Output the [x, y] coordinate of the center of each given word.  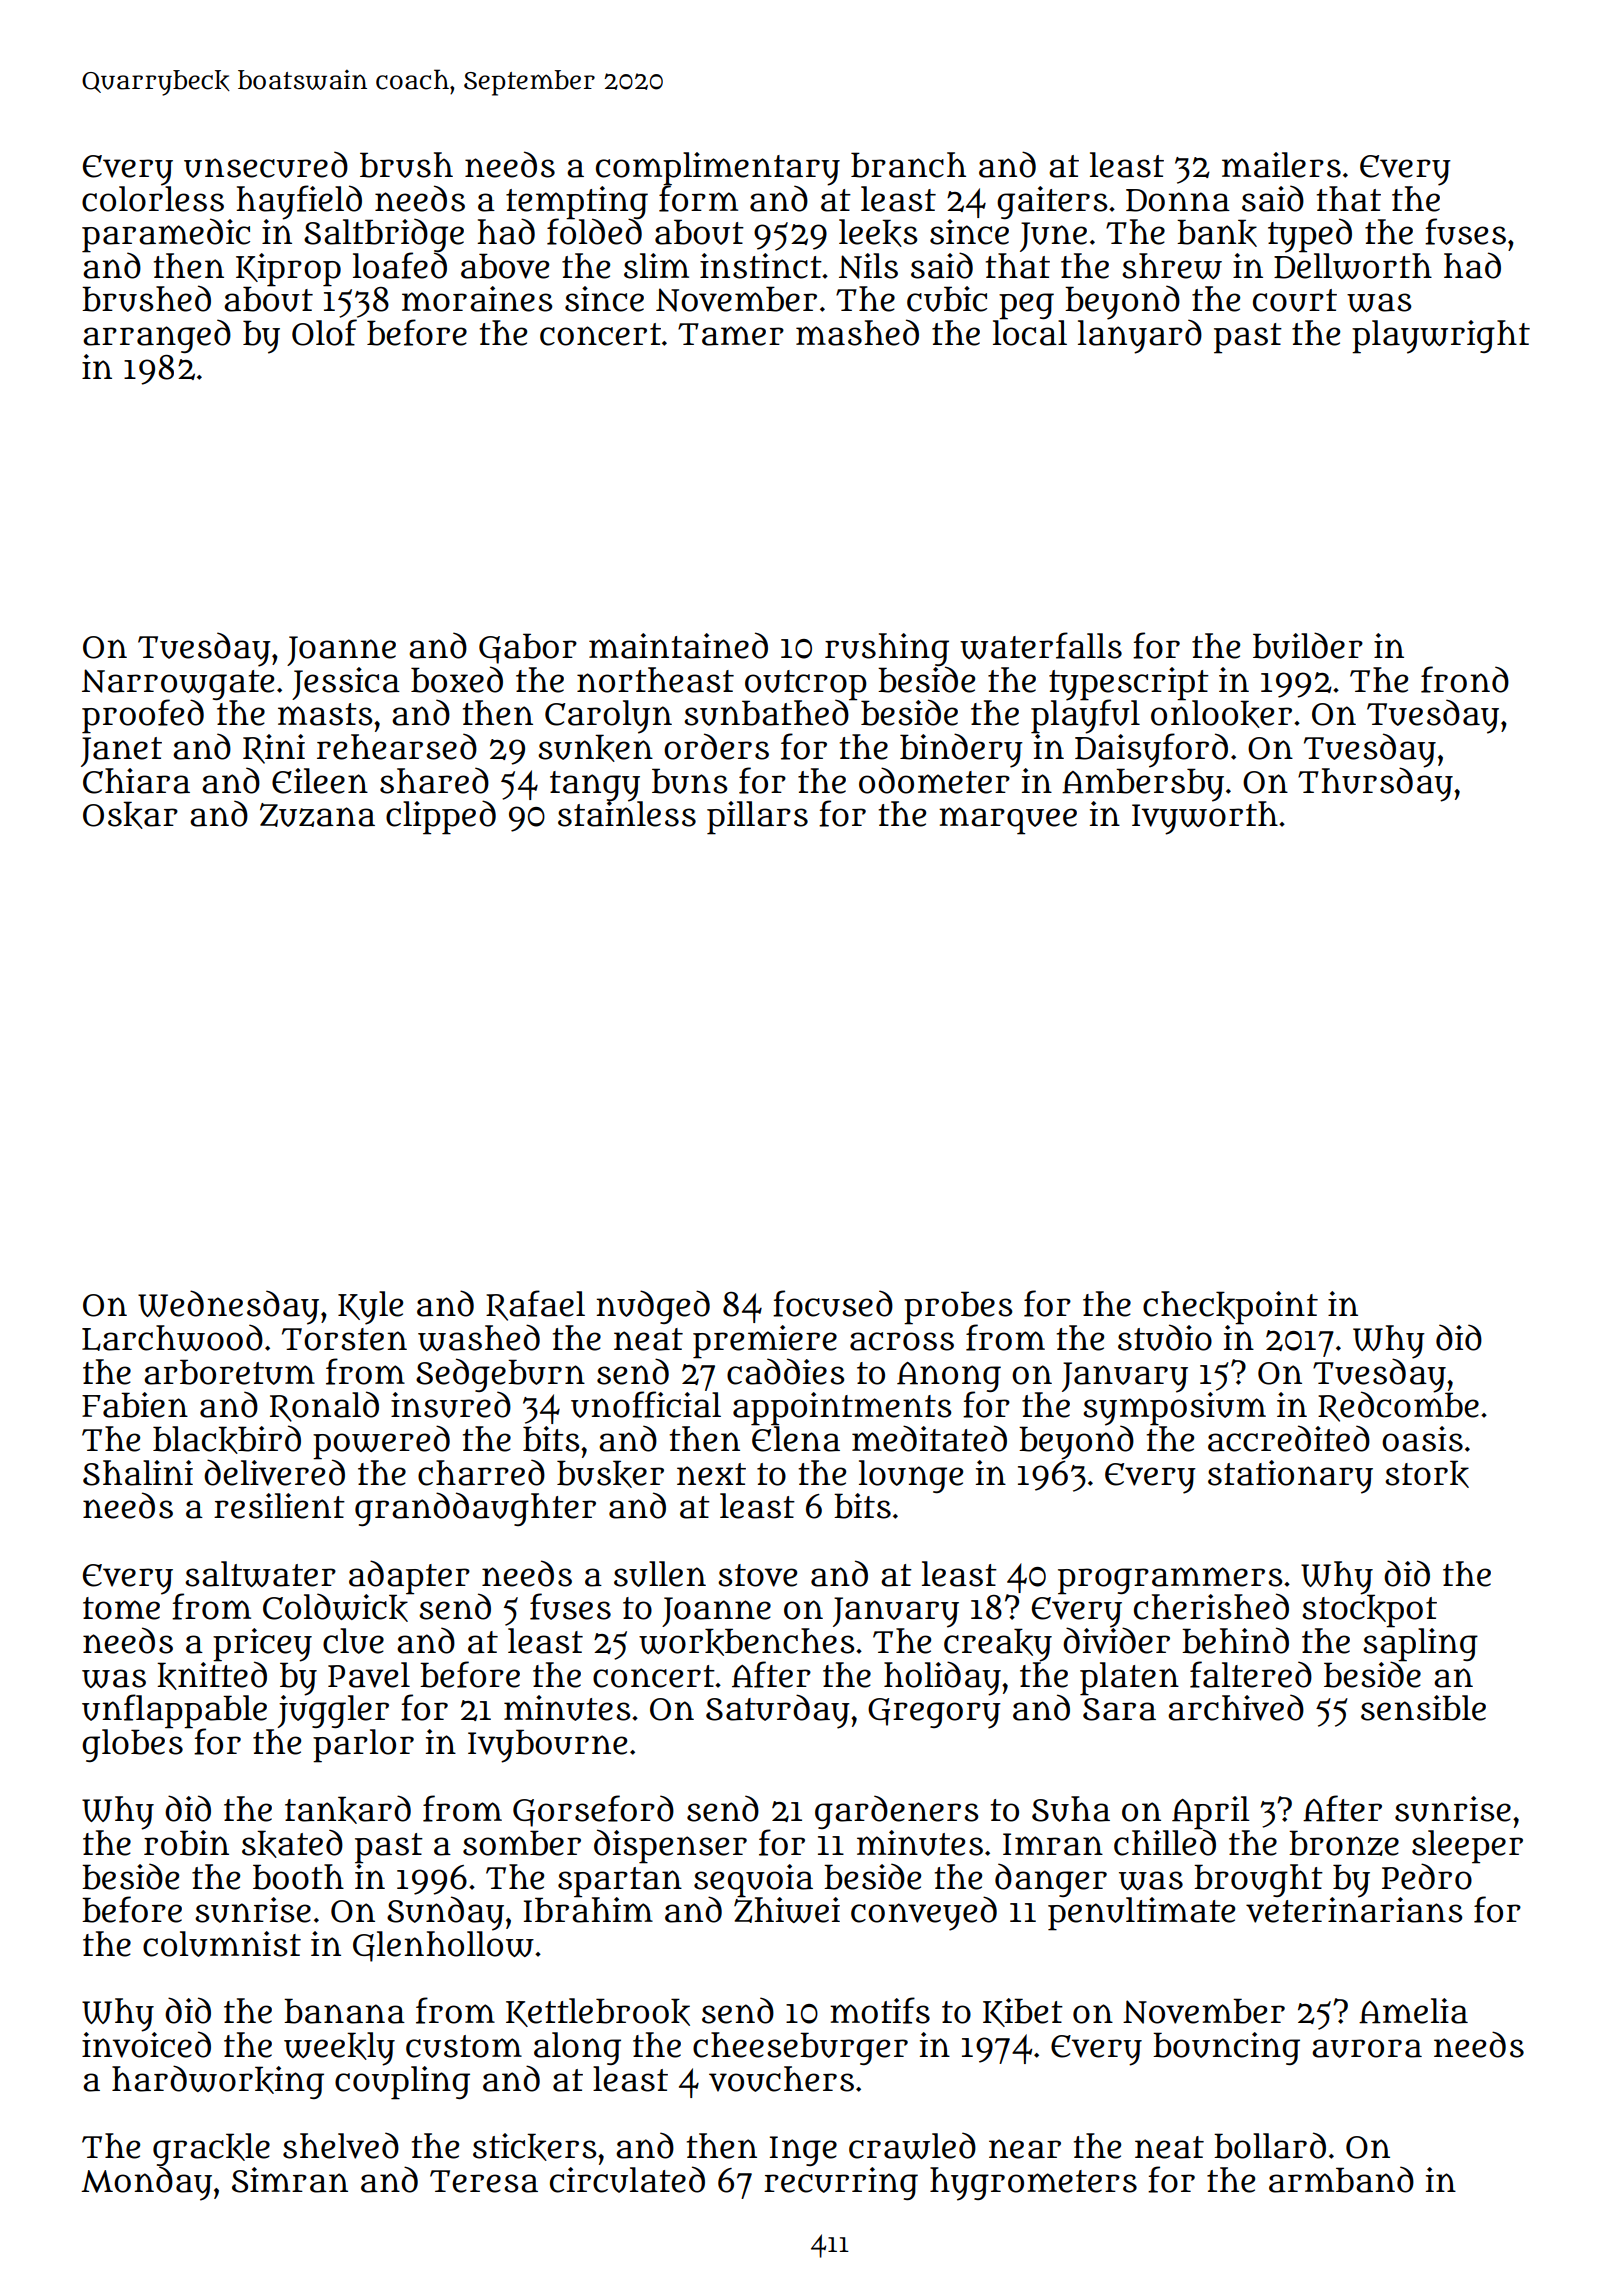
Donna [1178, 200]
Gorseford [593, 1811]
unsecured [266, 164]
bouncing [1226, 2048]
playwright [1441, 337]
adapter [409, 1577]
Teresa [484, 2181]
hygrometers [1033, 2184]
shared [434, 780]
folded [594, 232]
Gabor [528, 648]
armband [1341, 2179]
